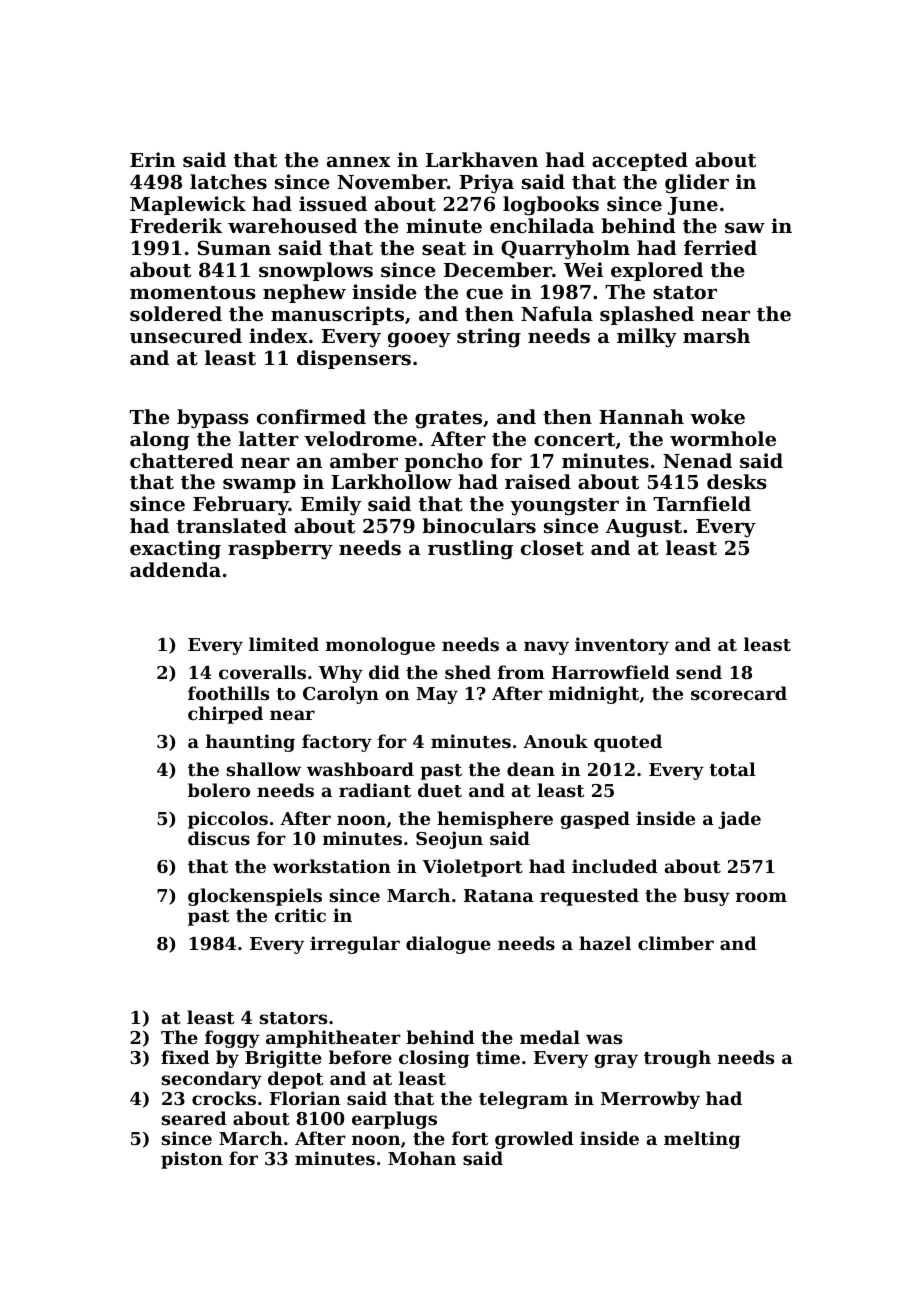  Describe the element at coordinates (732, 769) in the screenshot. I see `total` at that location.
